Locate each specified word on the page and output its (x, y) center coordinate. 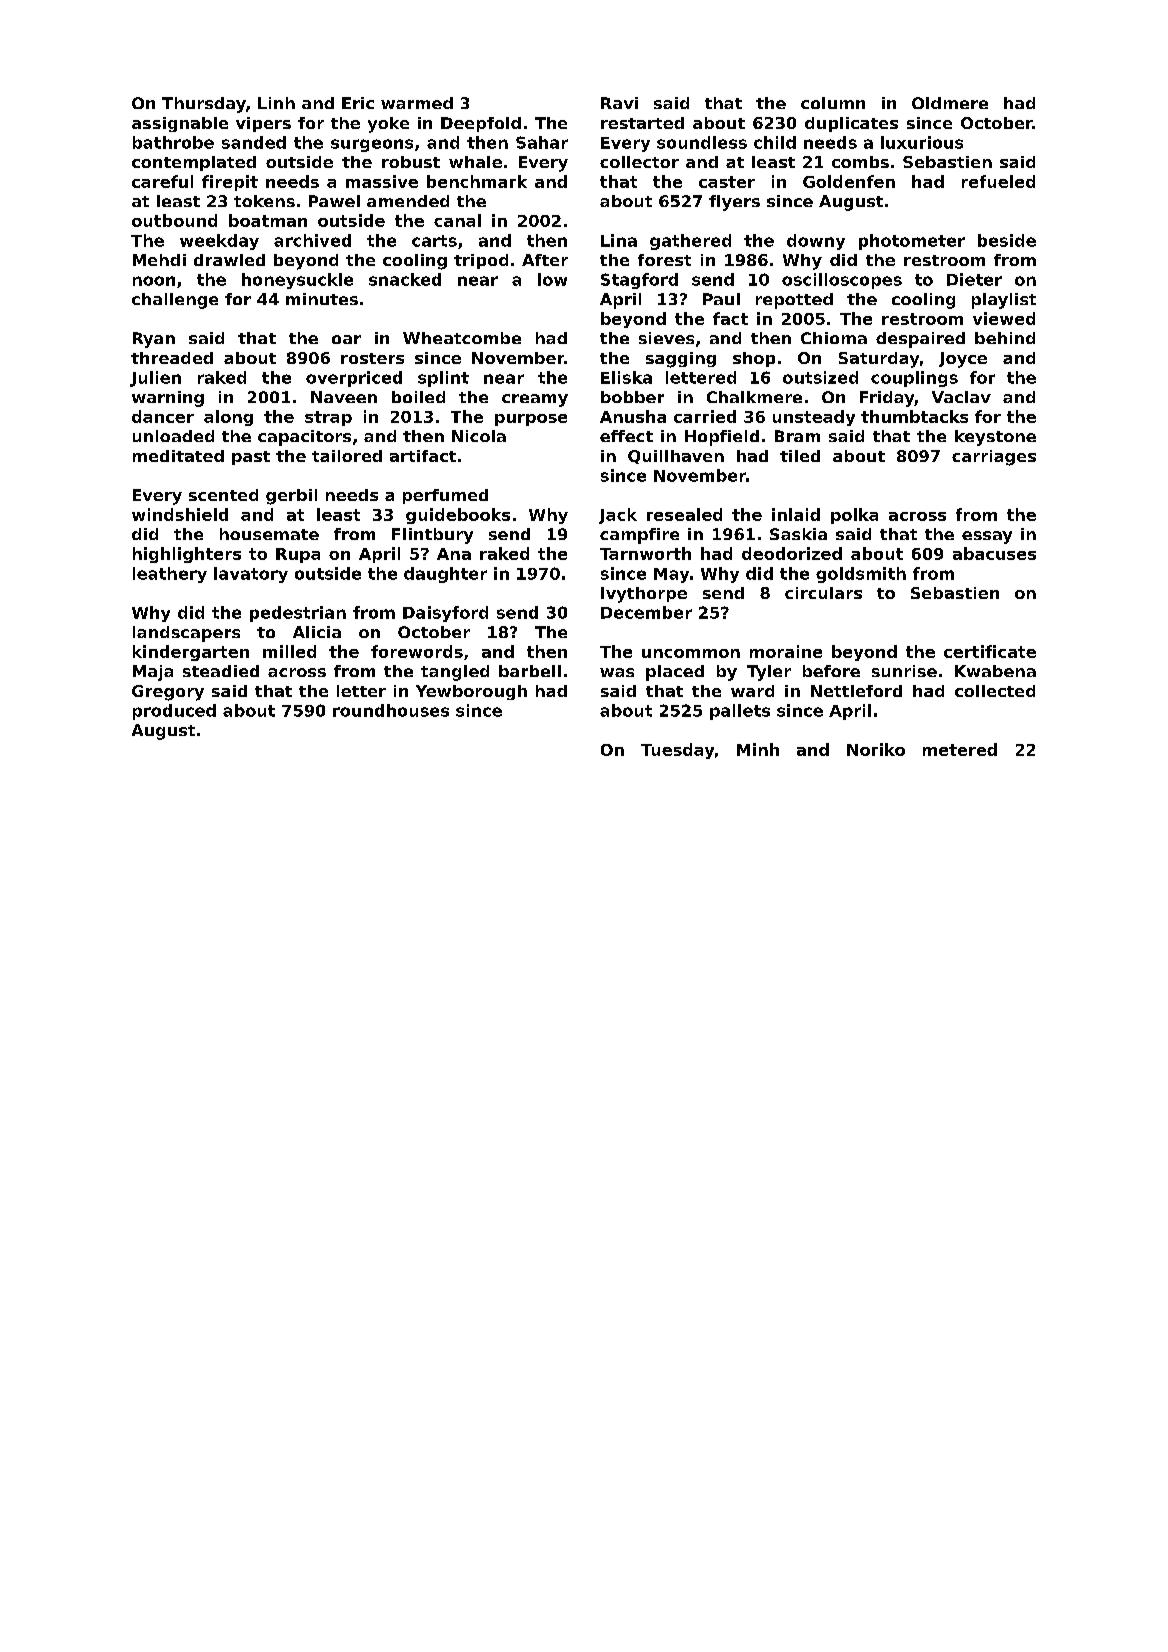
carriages (994, 458)
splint (443, 379)
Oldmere (950, 103)
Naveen (344, 397)
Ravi (619, 103)
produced (174, 712)
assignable (180, 124)
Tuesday (677, 751)
